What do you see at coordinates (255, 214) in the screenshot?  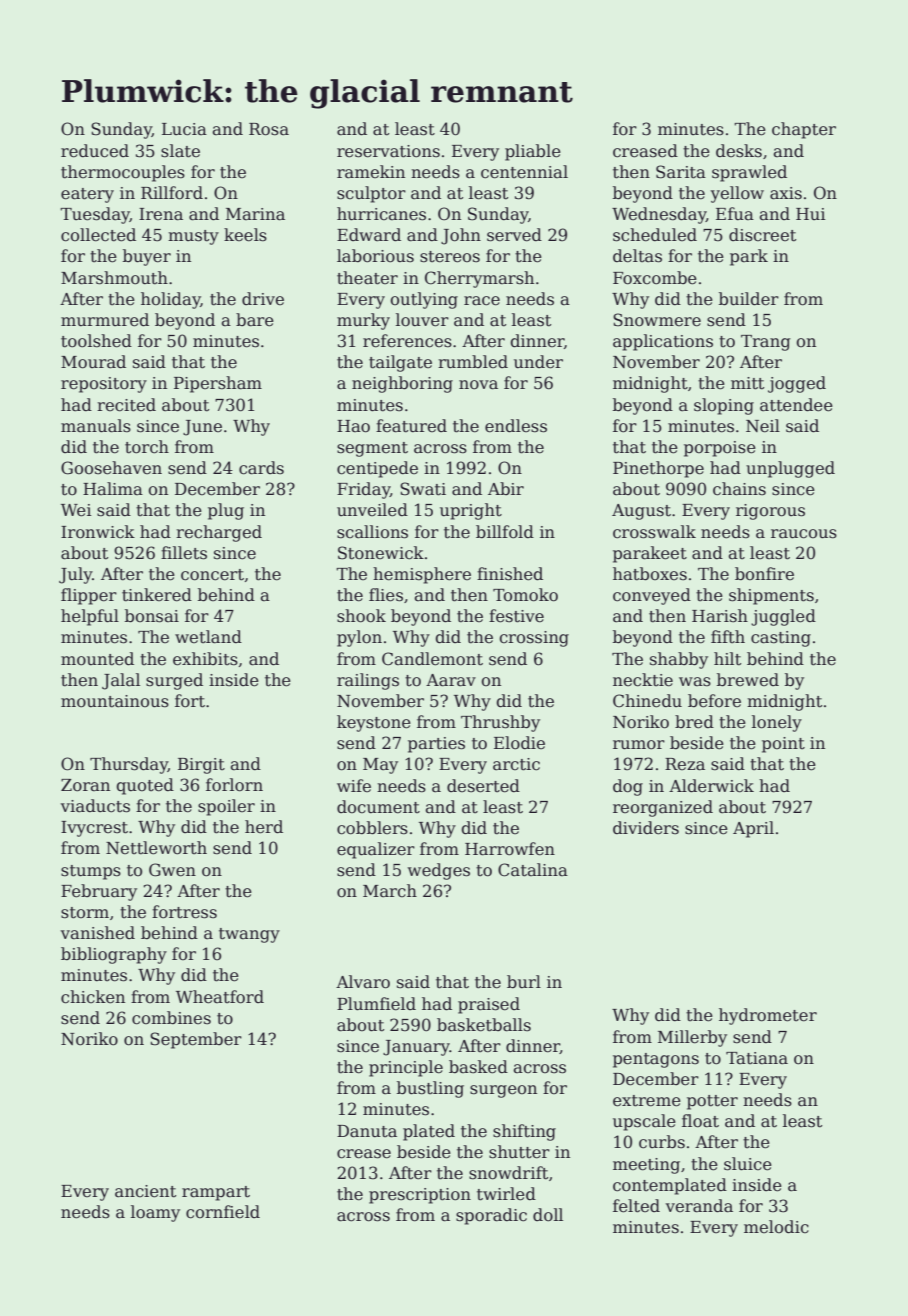 I see `Marina` at bounding box center [255, 214].
